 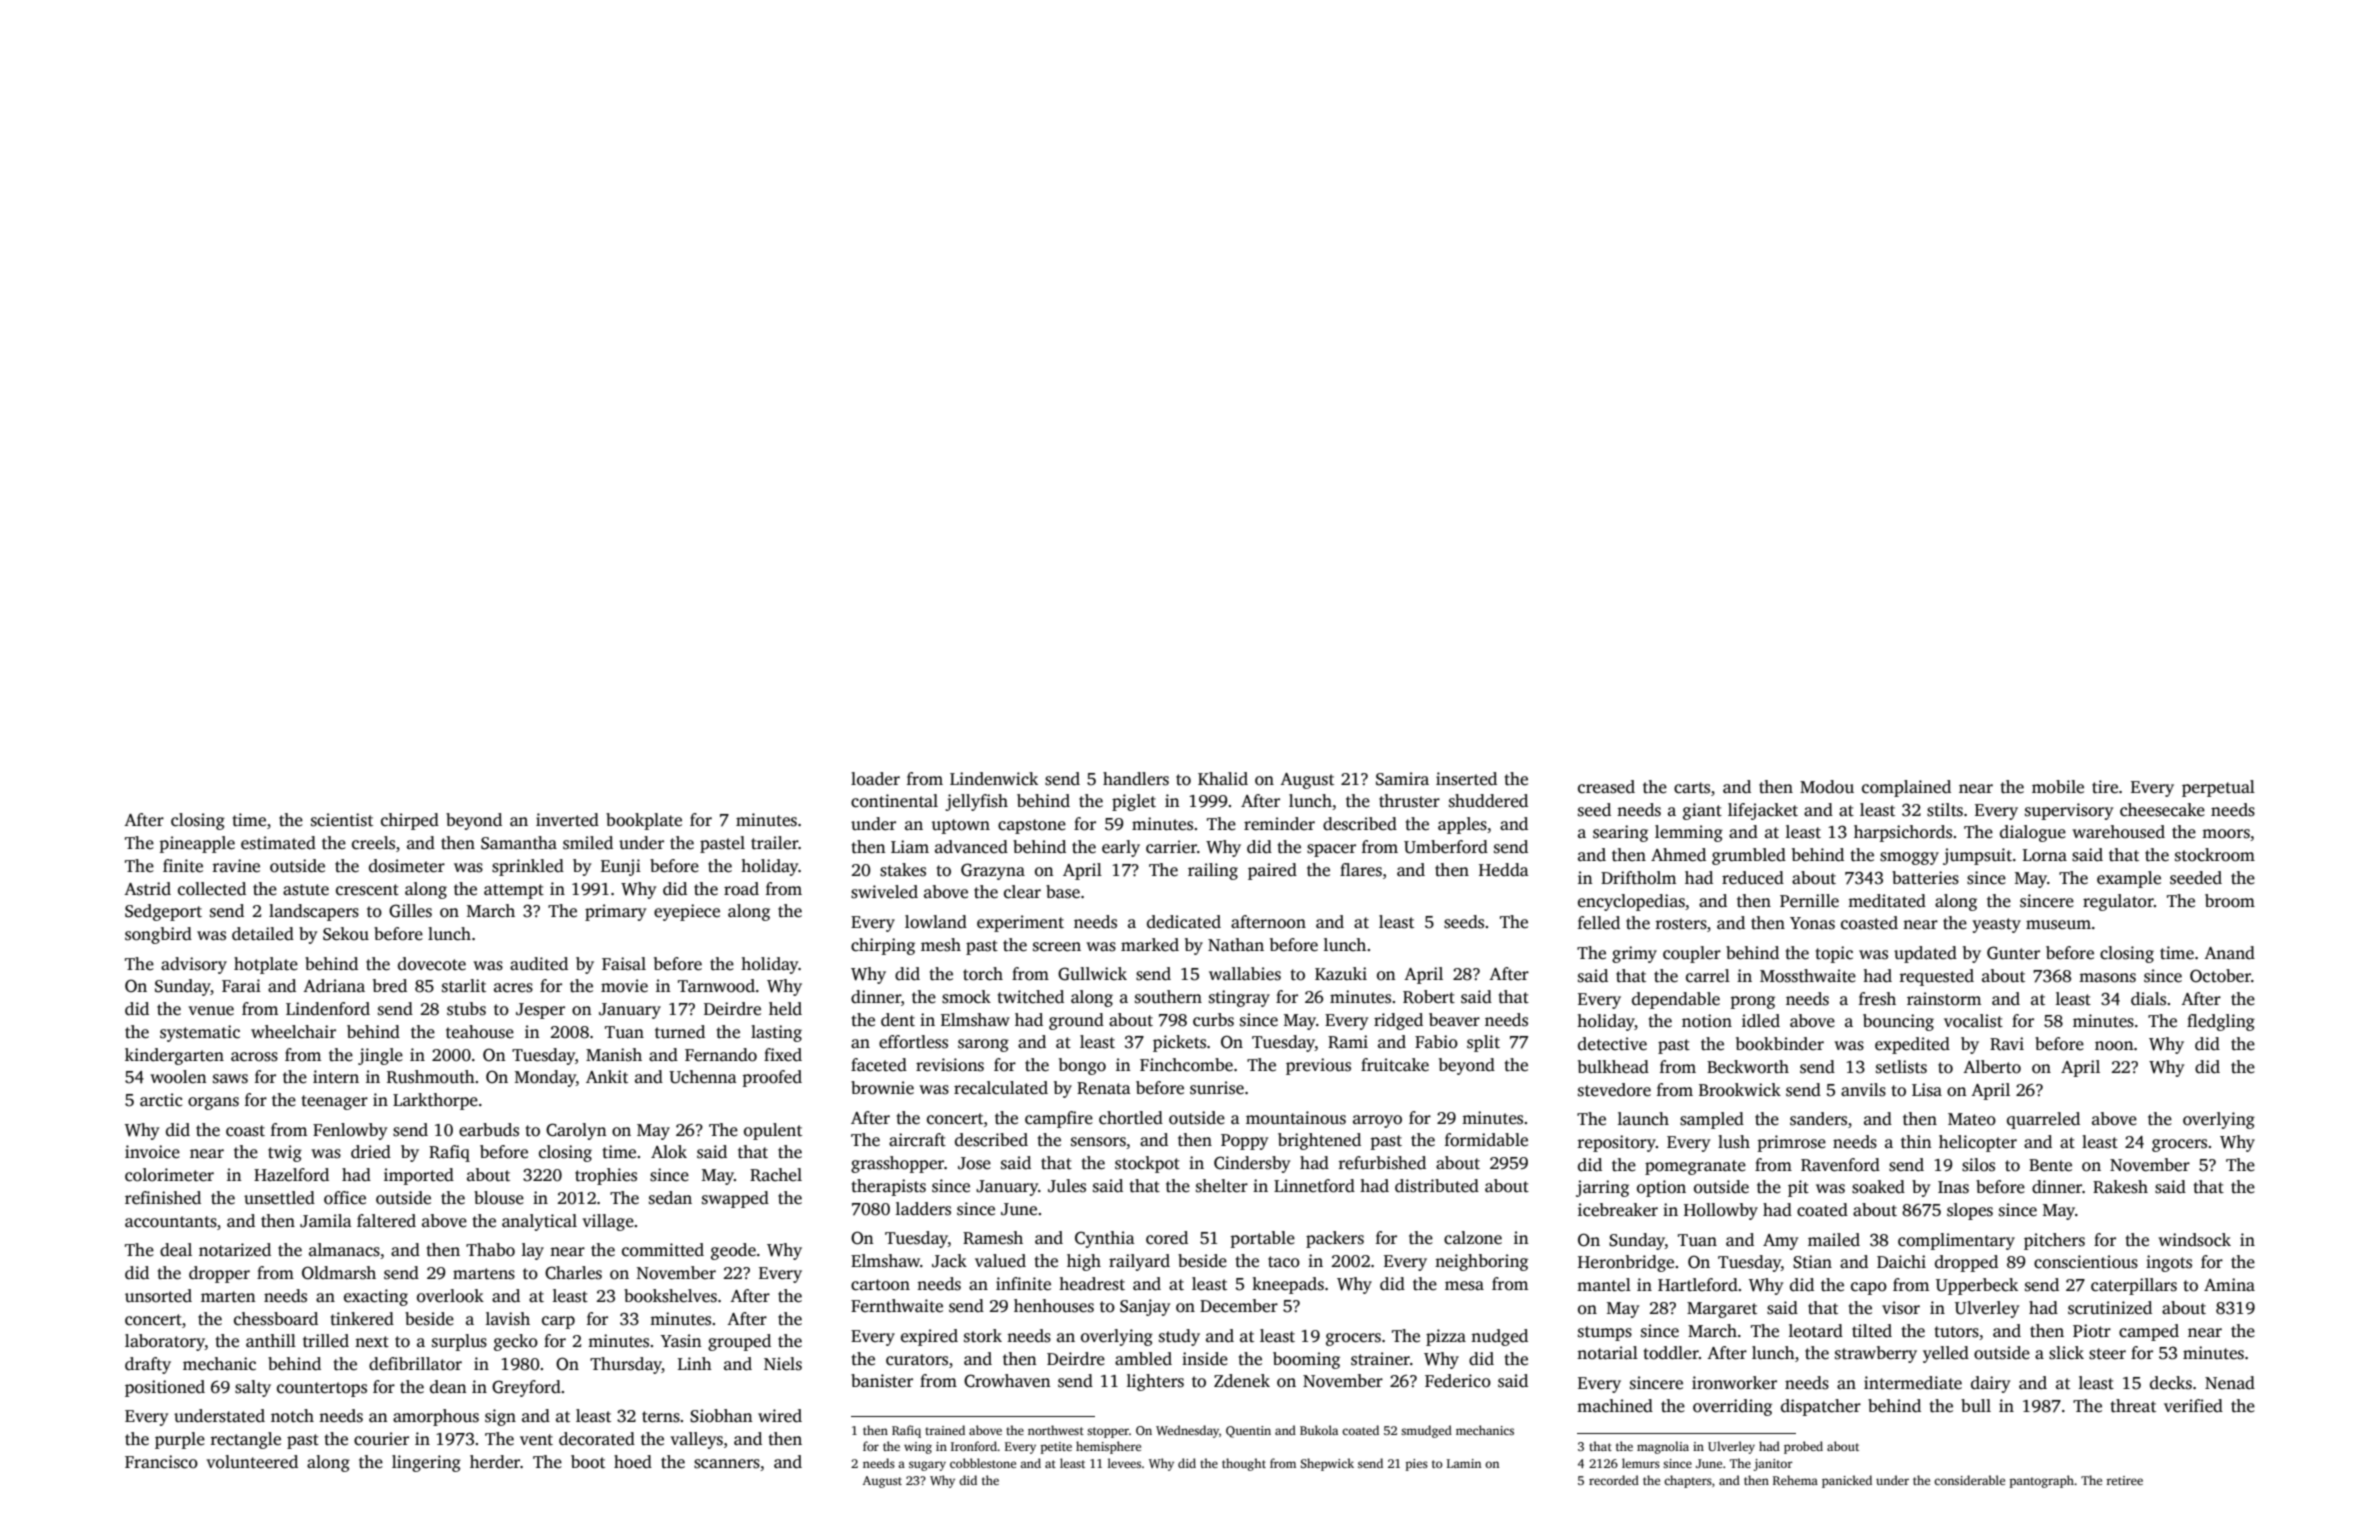 What do you see at coordinates (1134, 802) in the document?
I see `piglet` at bounding box center [1134, 802].
